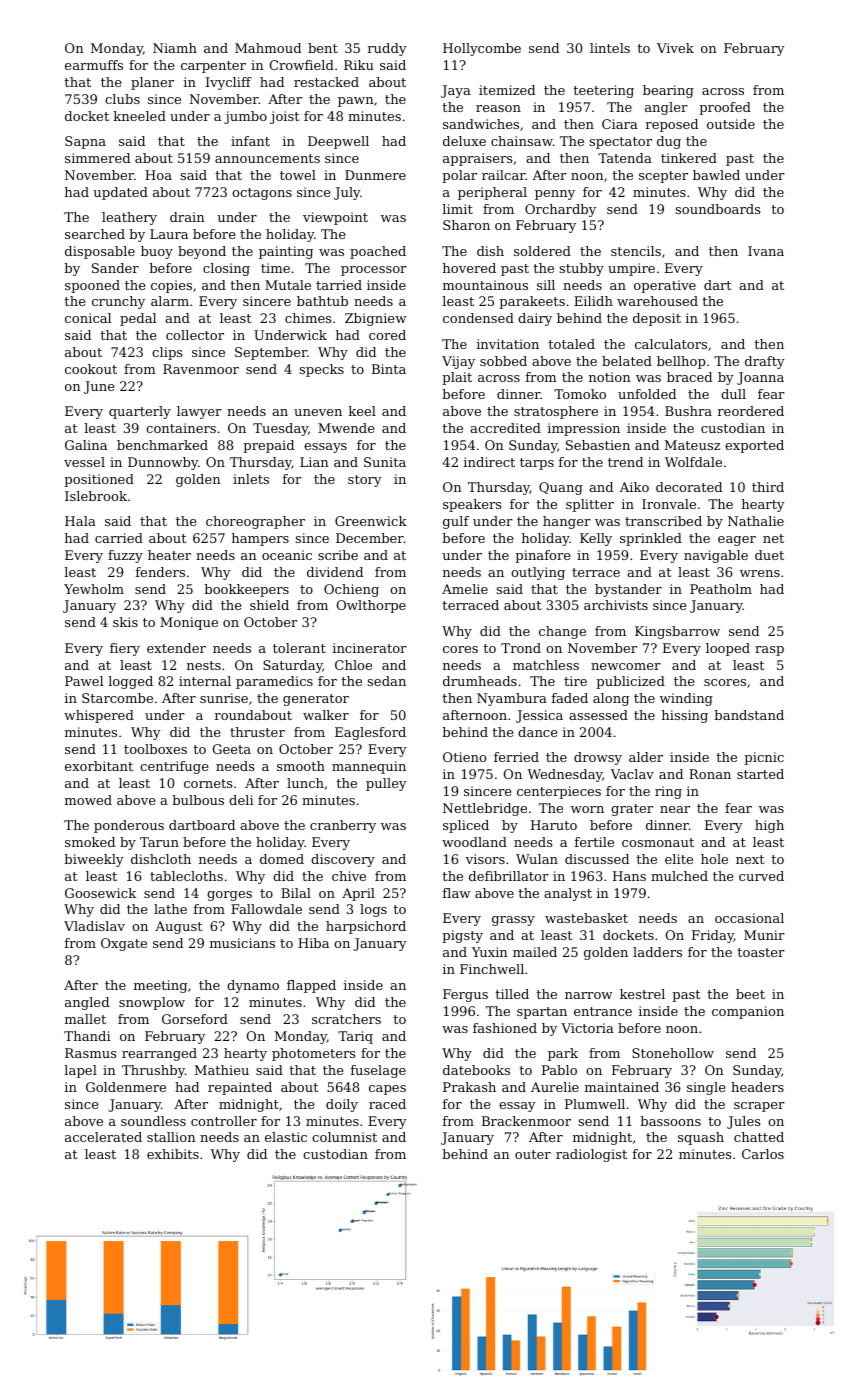  What do you see at coordinates (370, 648) in the screenshot?
I see `incinerator` at bounding box center [370, 648].
